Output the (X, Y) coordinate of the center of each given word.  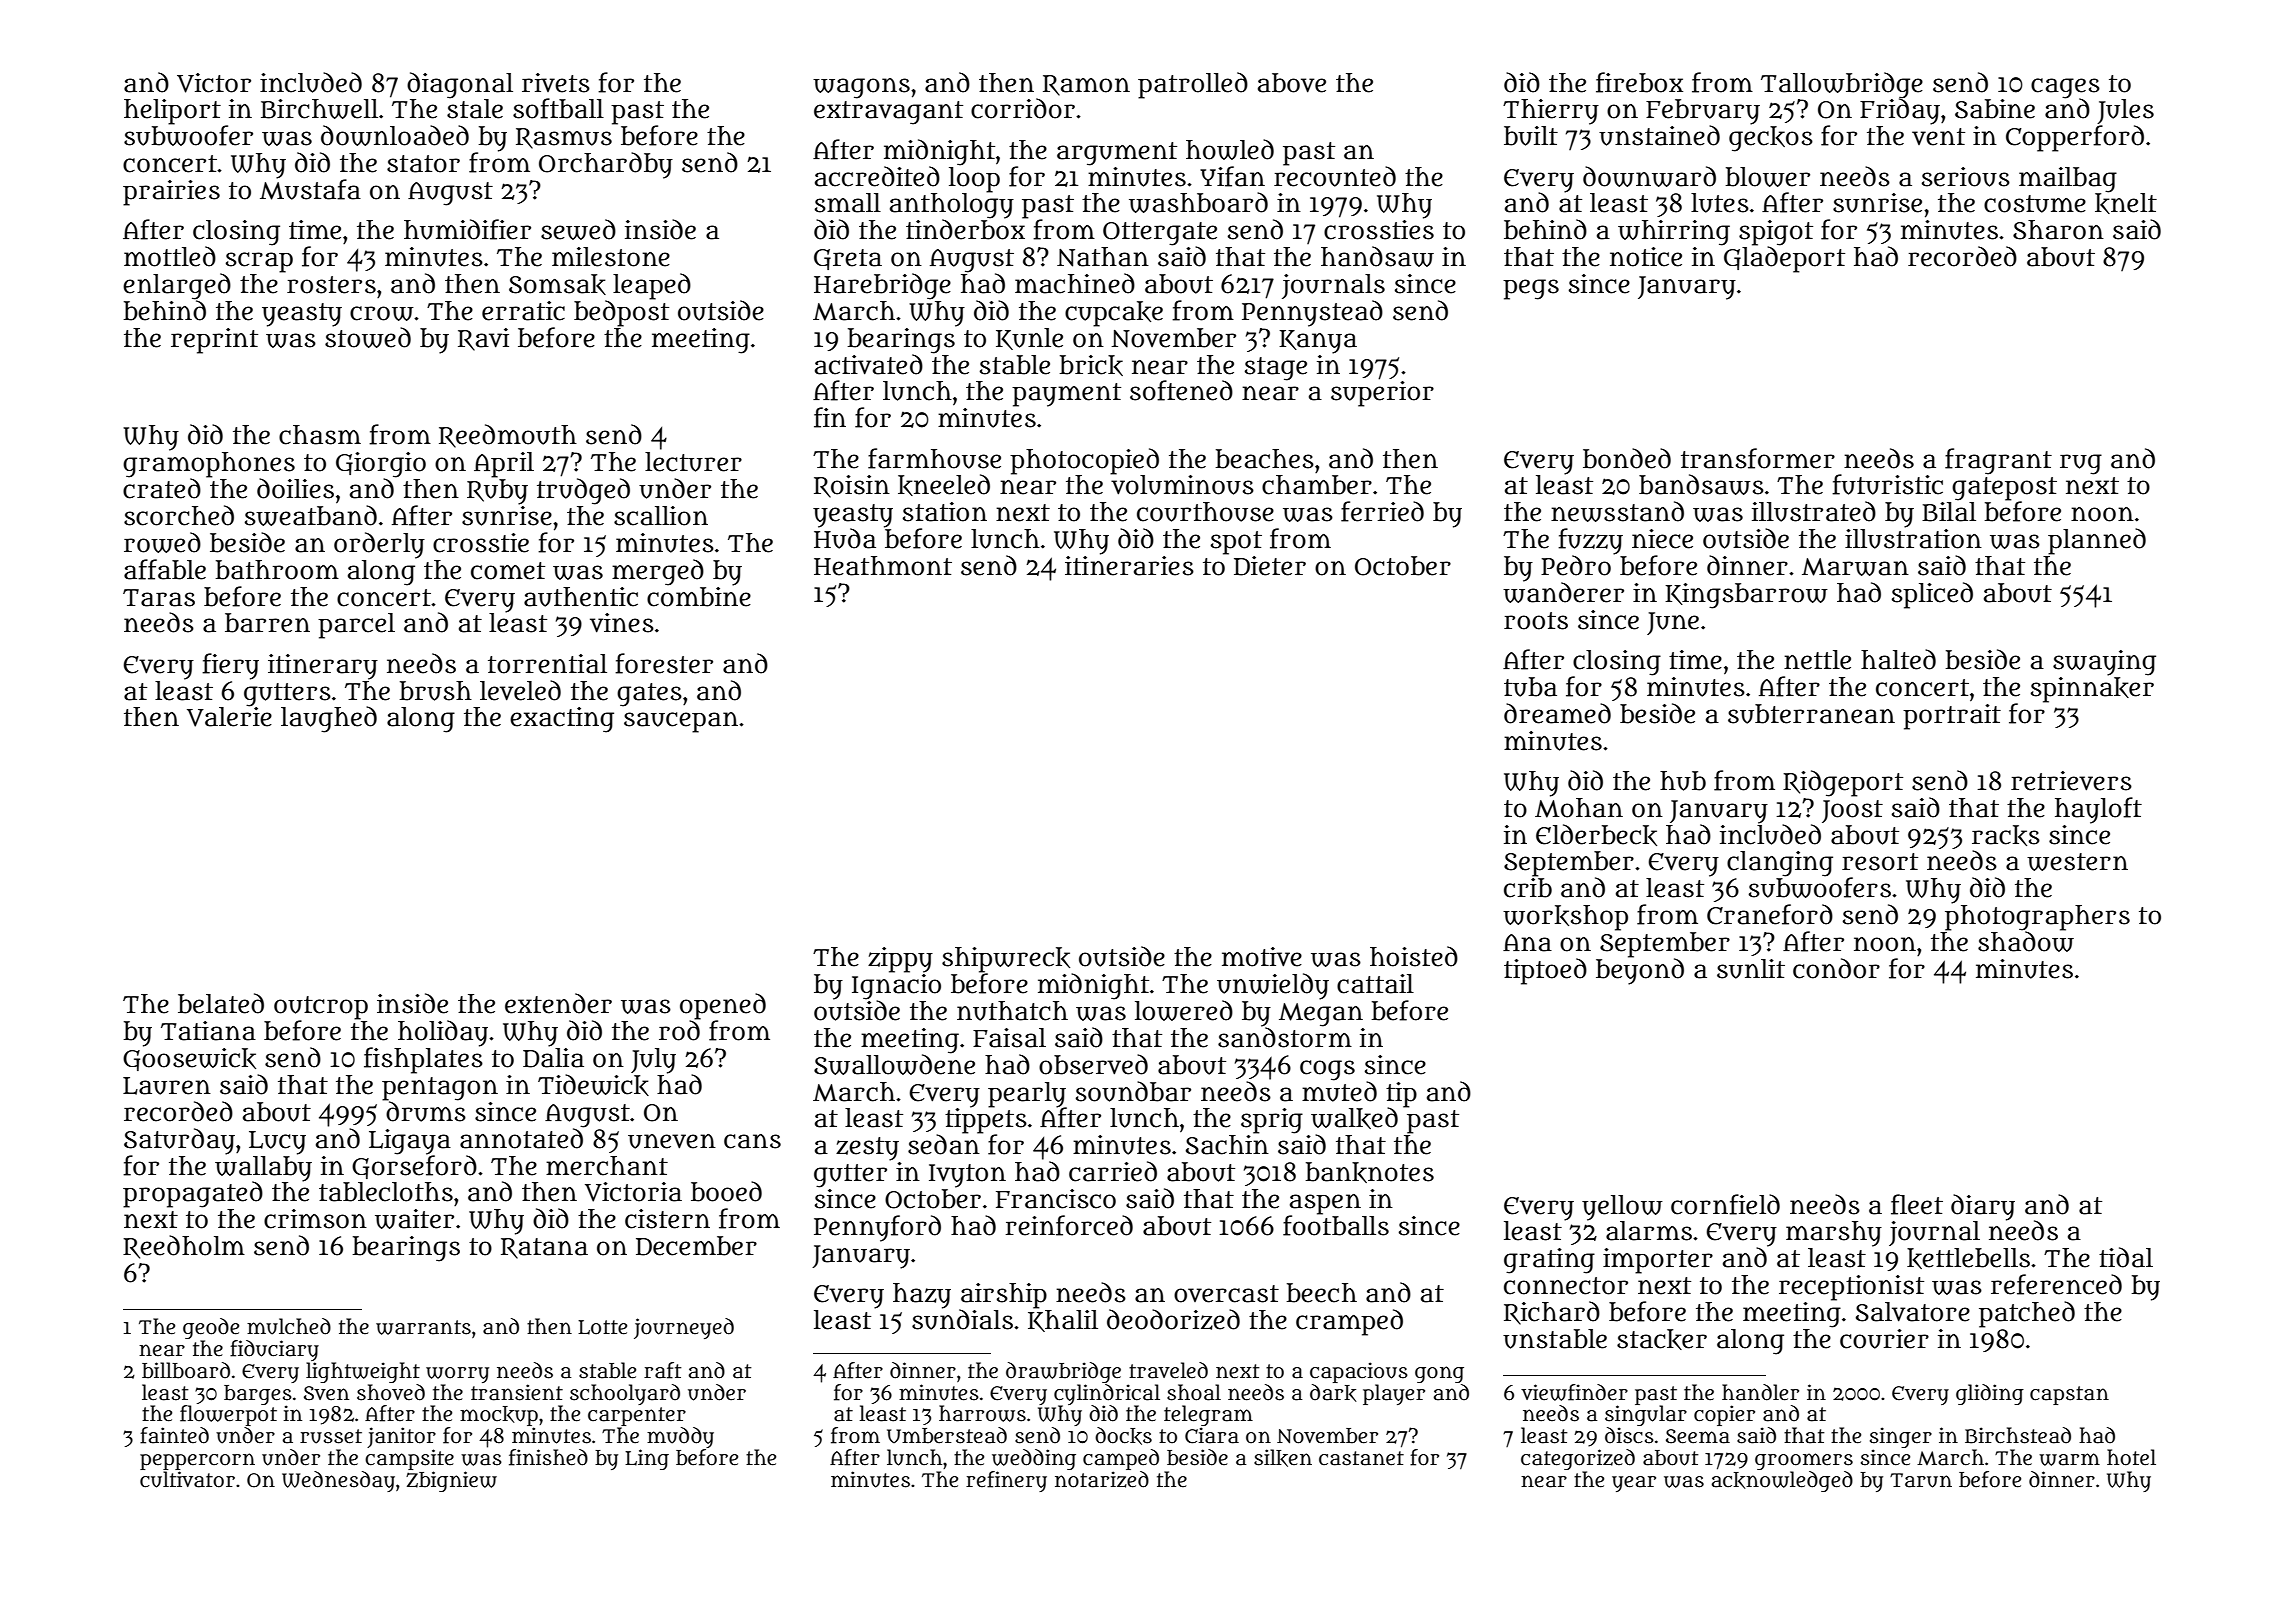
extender (558, 1003)
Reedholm (184, 1247)
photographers (2037, 918)
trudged (583, 491)
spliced (1932, 595)
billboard (186, 1370)
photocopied (1084, 461)
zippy (900, 960)
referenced (2056, 1284)
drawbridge (1063, 1372)
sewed (578, 229)
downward (1649, 176)
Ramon (1086, 85)
